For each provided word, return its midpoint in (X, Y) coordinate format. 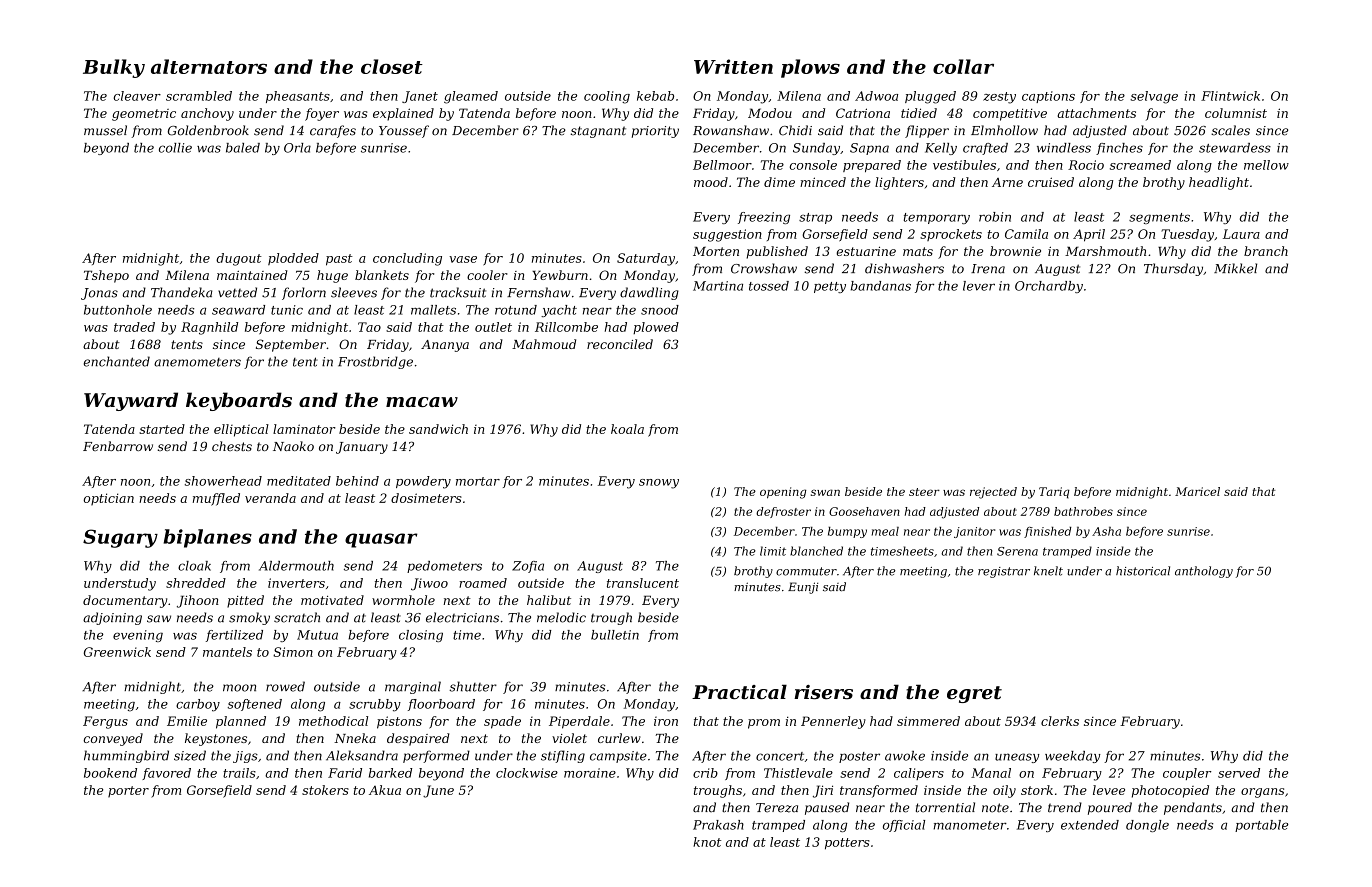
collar (963, 66)
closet (392, 66)
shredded (196, 583)
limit (773, 551)
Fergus (105, 722)
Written (733, 66)
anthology (1204, 572)
